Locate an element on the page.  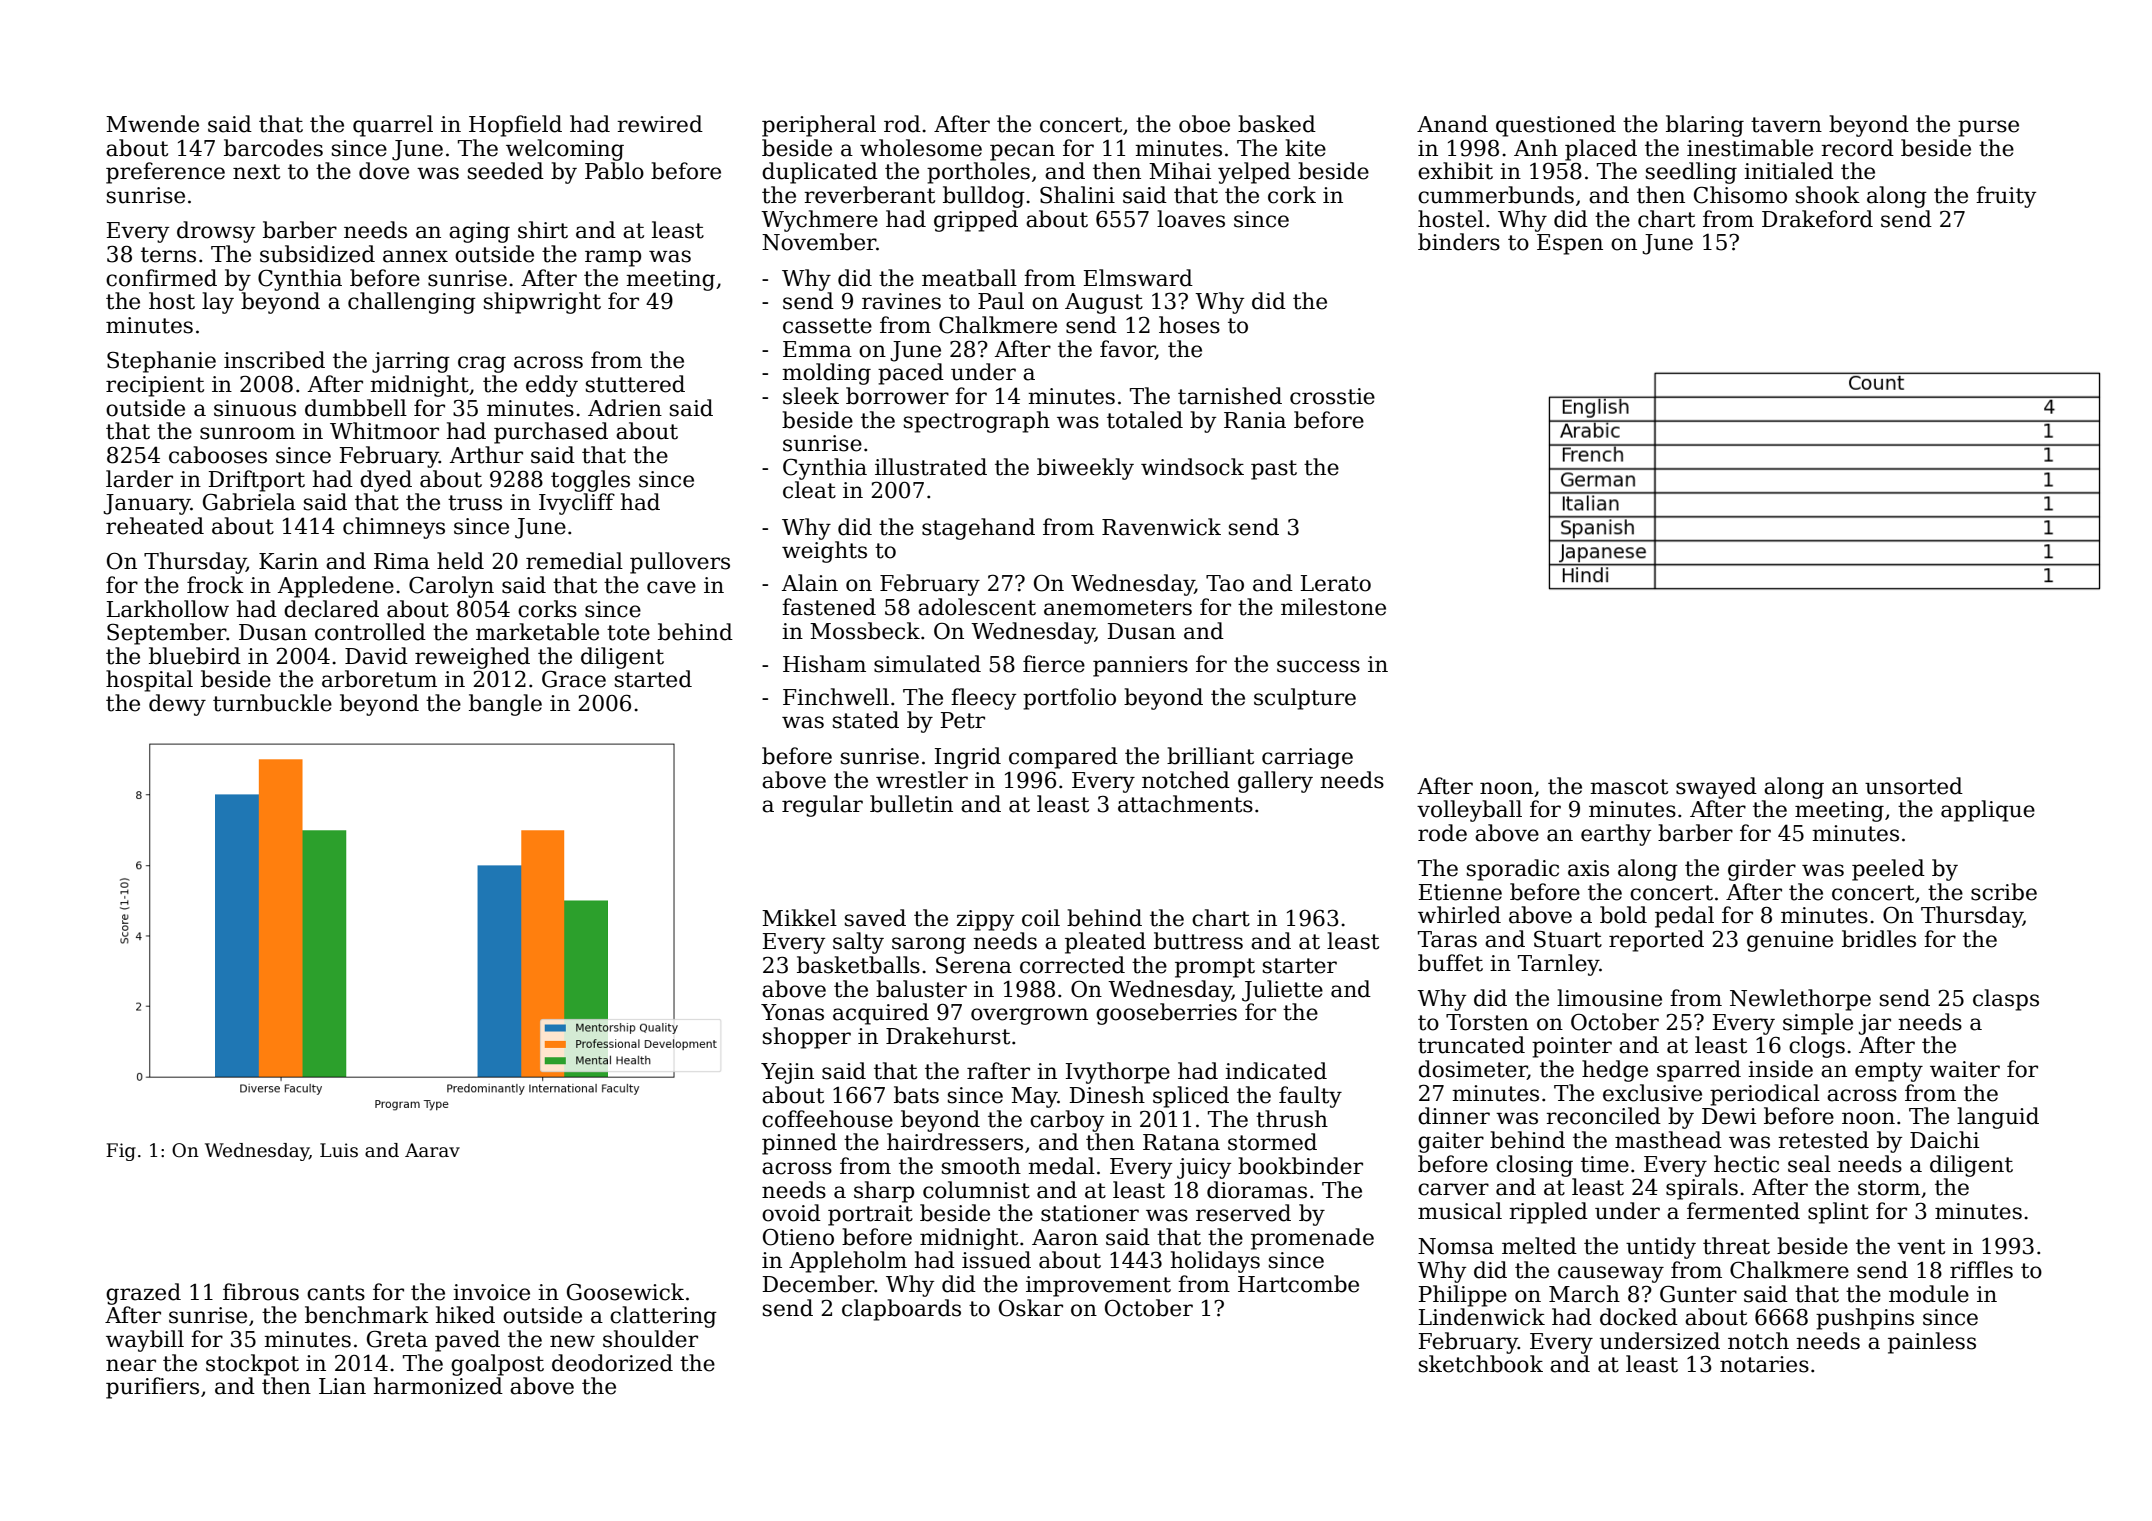
Hopfield is located at coordinates (515, 126).
